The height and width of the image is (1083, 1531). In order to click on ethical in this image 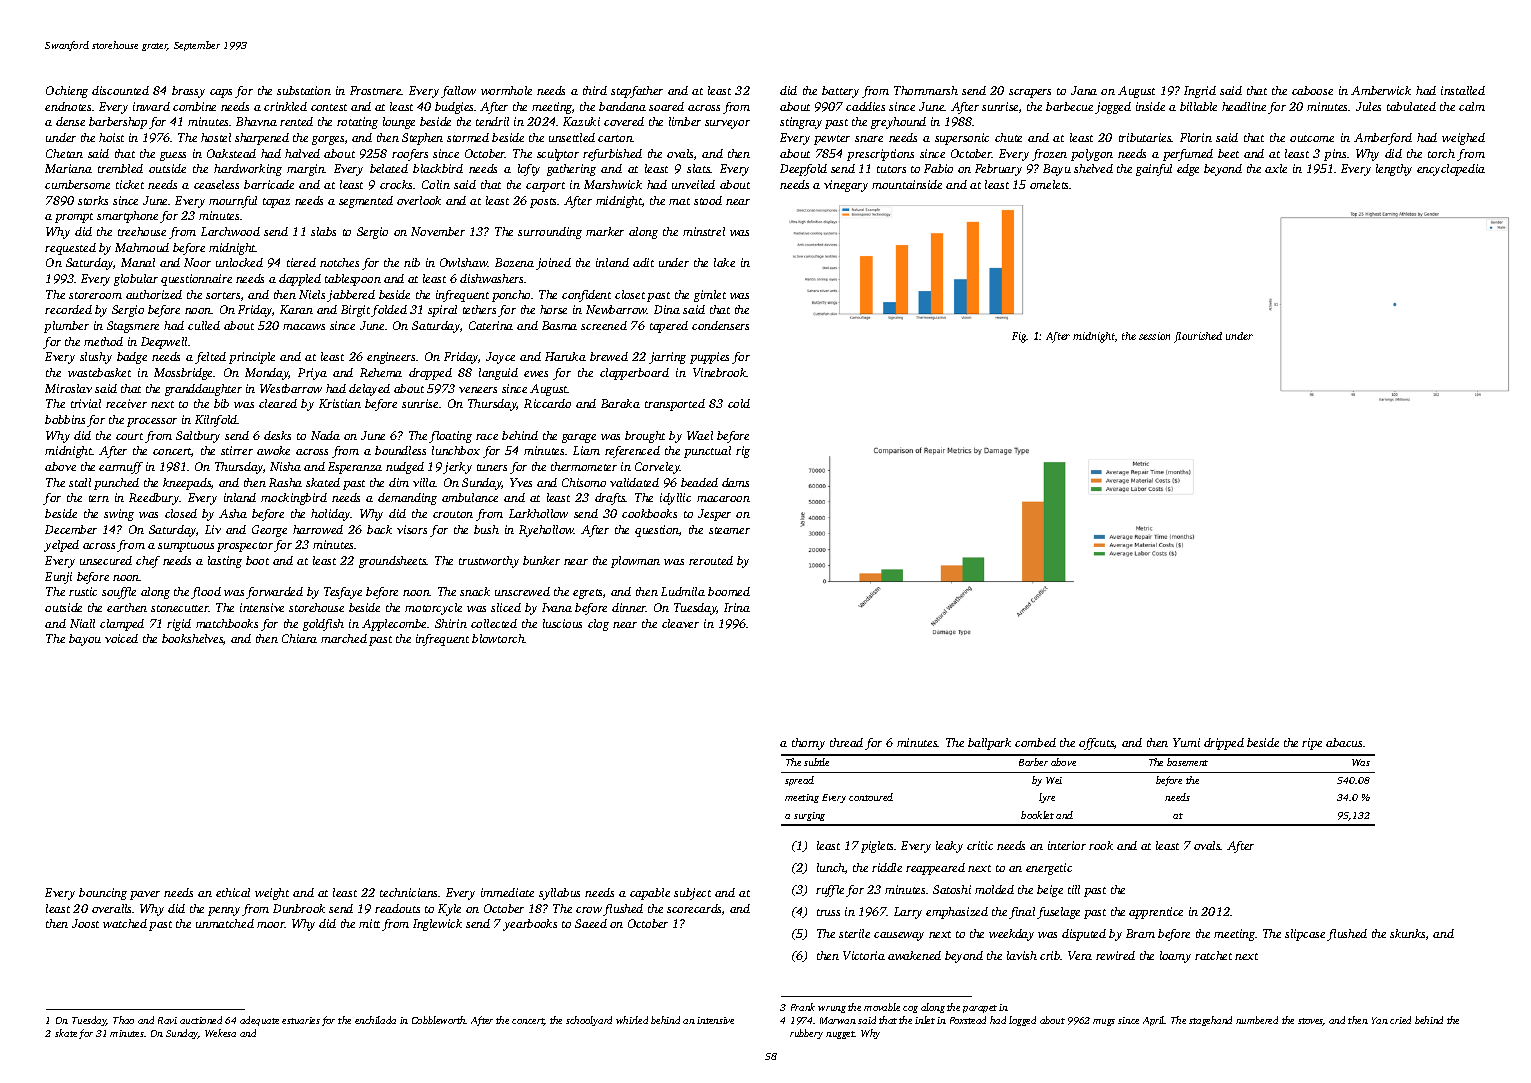, I will do `click(233, 892)`.
